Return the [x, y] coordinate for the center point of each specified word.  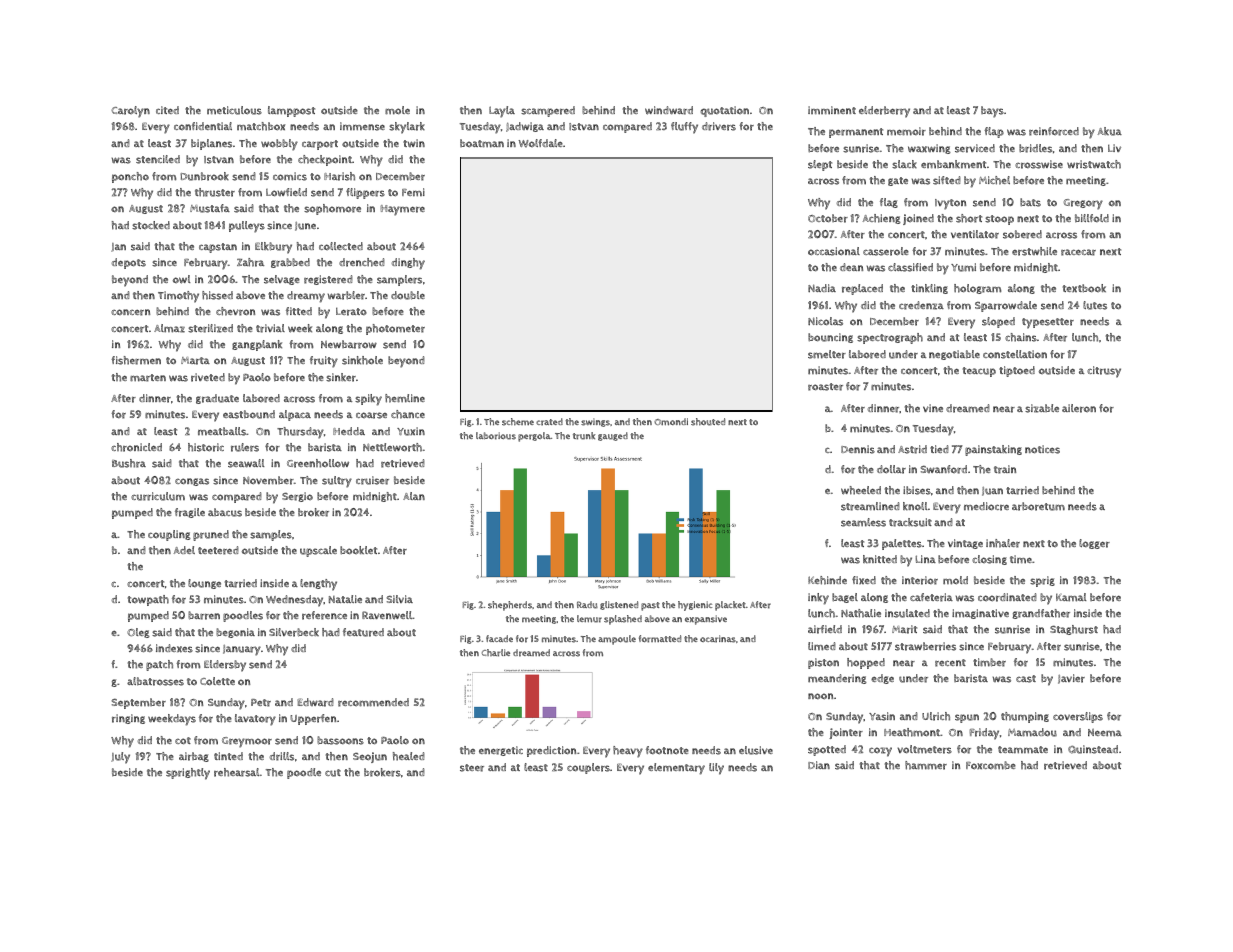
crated [549, 422]
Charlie [496, 653]
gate [898, 181]
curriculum [158, 496]
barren [204, 615]
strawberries [925, 646]
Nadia [822, 288]
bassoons [340, 740]
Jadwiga [525, 127]
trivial [270, 328]
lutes [1095, 305]
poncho [130, 177]
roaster [825, 387]
